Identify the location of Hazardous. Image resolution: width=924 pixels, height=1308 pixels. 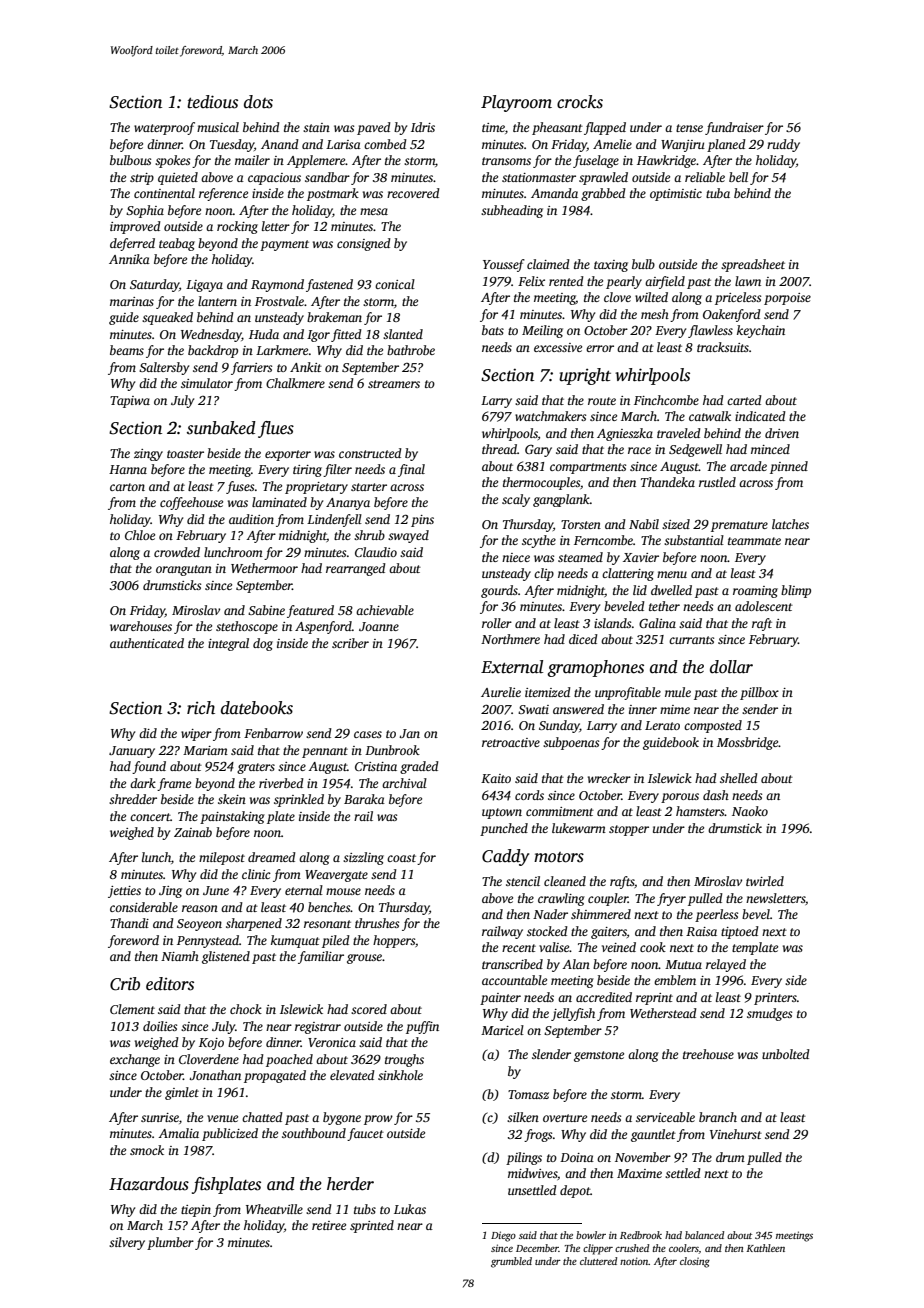
(149, 1184).
